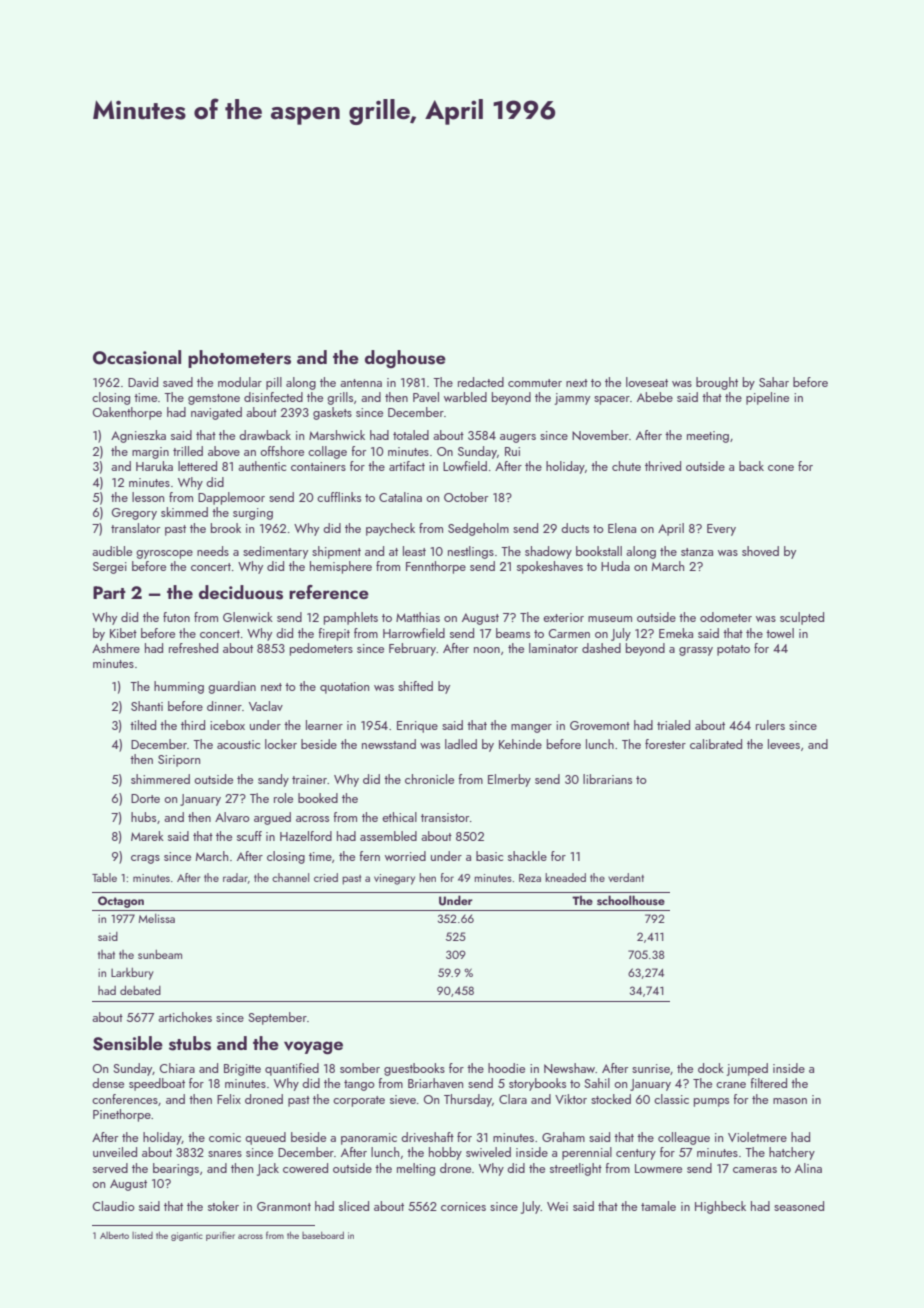 This screenshot has width=924, height=1308. I want to click on cone, so click(781, 468).
